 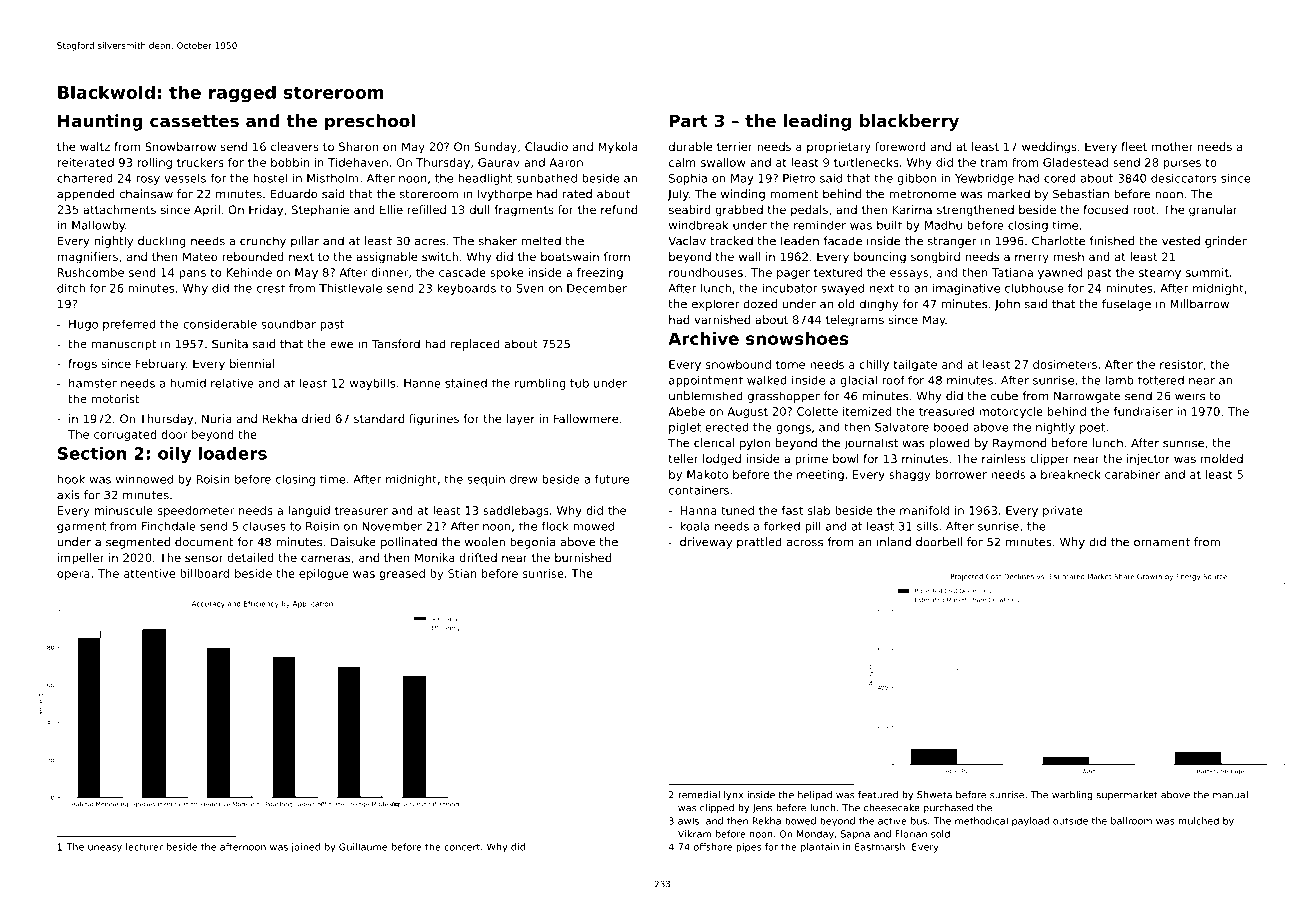 I want to click on Rushcombe, so click(x=91, y=272).
